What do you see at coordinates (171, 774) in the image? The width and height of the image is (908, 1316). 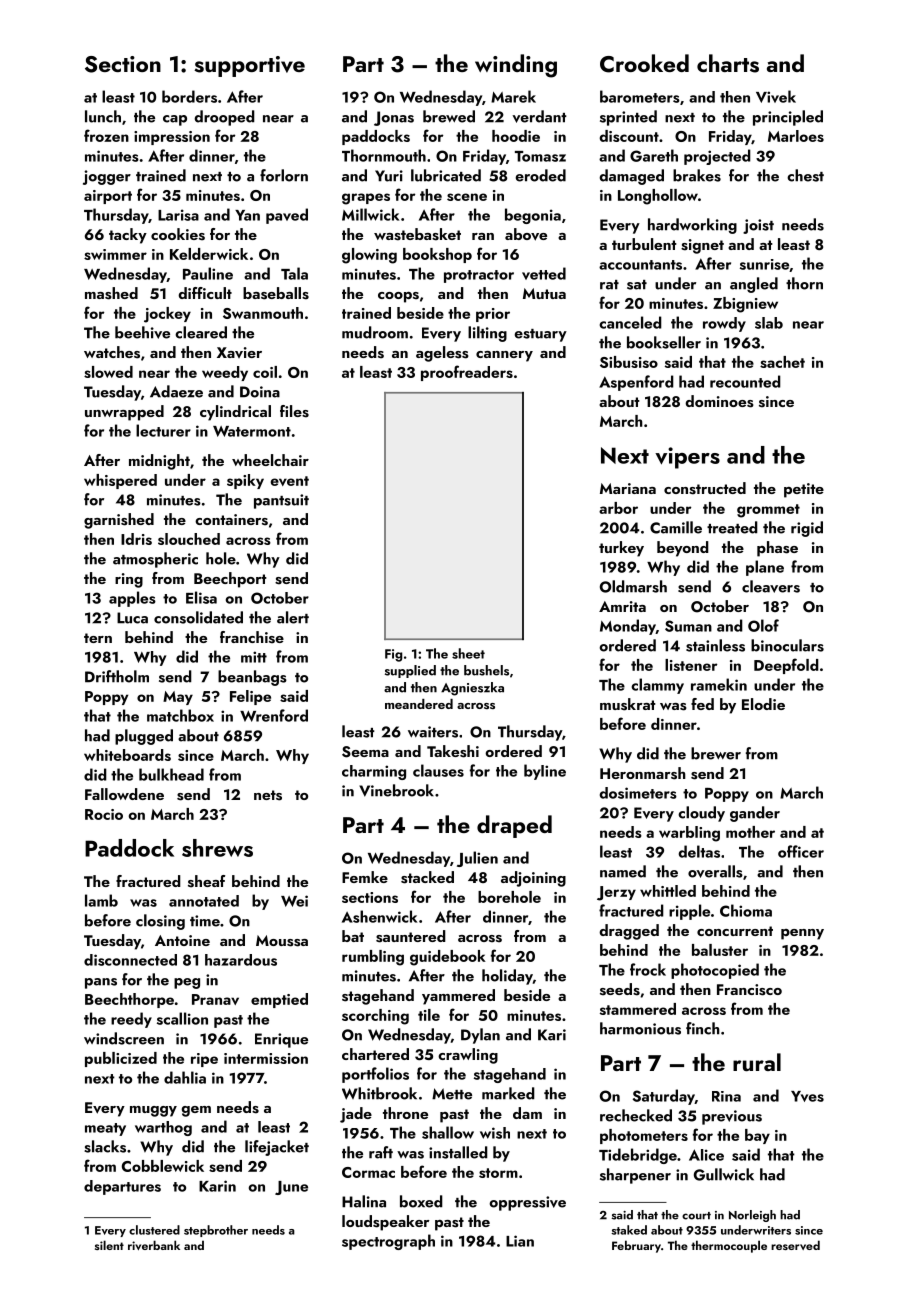 I see `bulkhead` at bounding box center [171, 774].
